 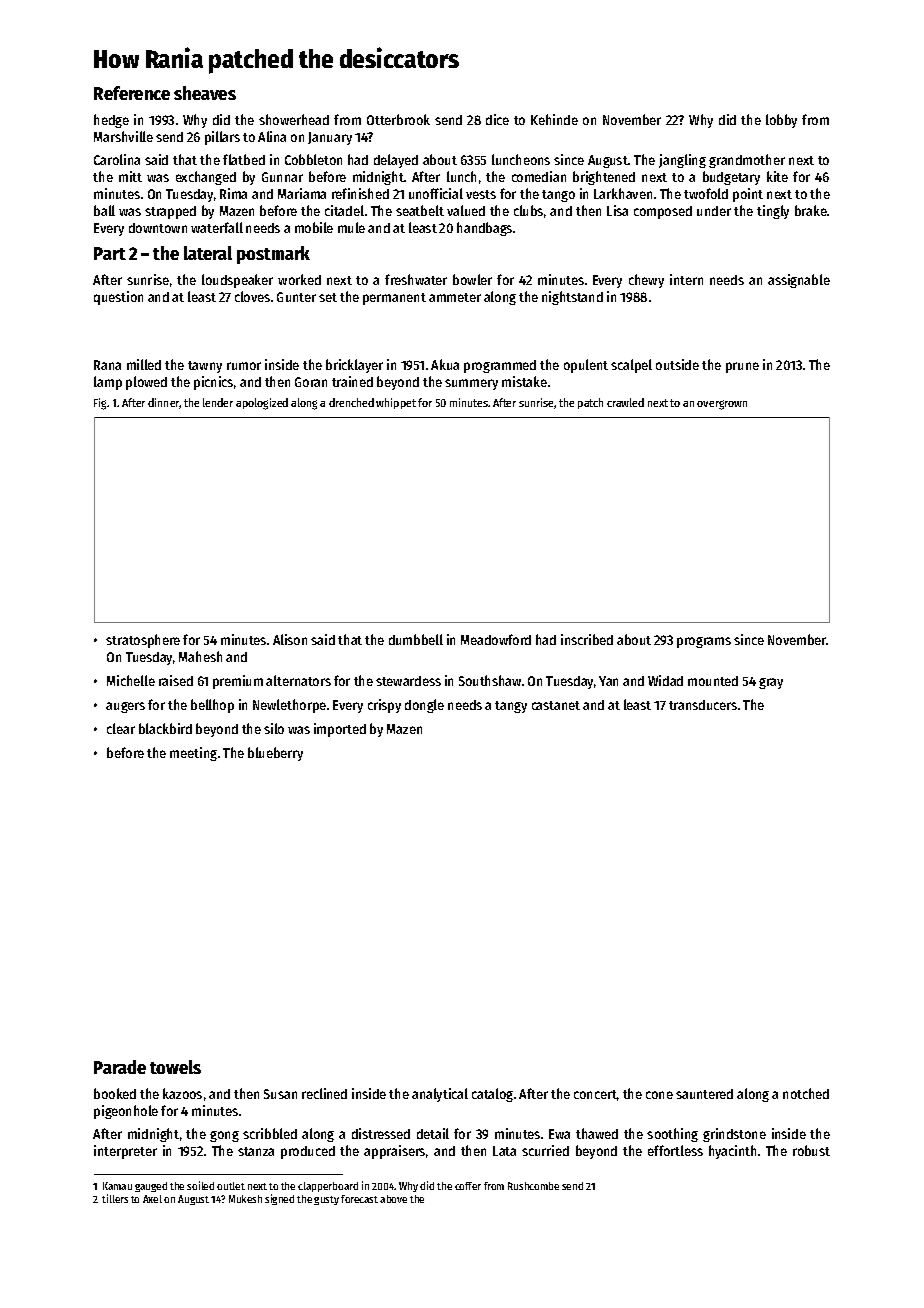 I want to click on tangy, so click(x=511, y=707).
